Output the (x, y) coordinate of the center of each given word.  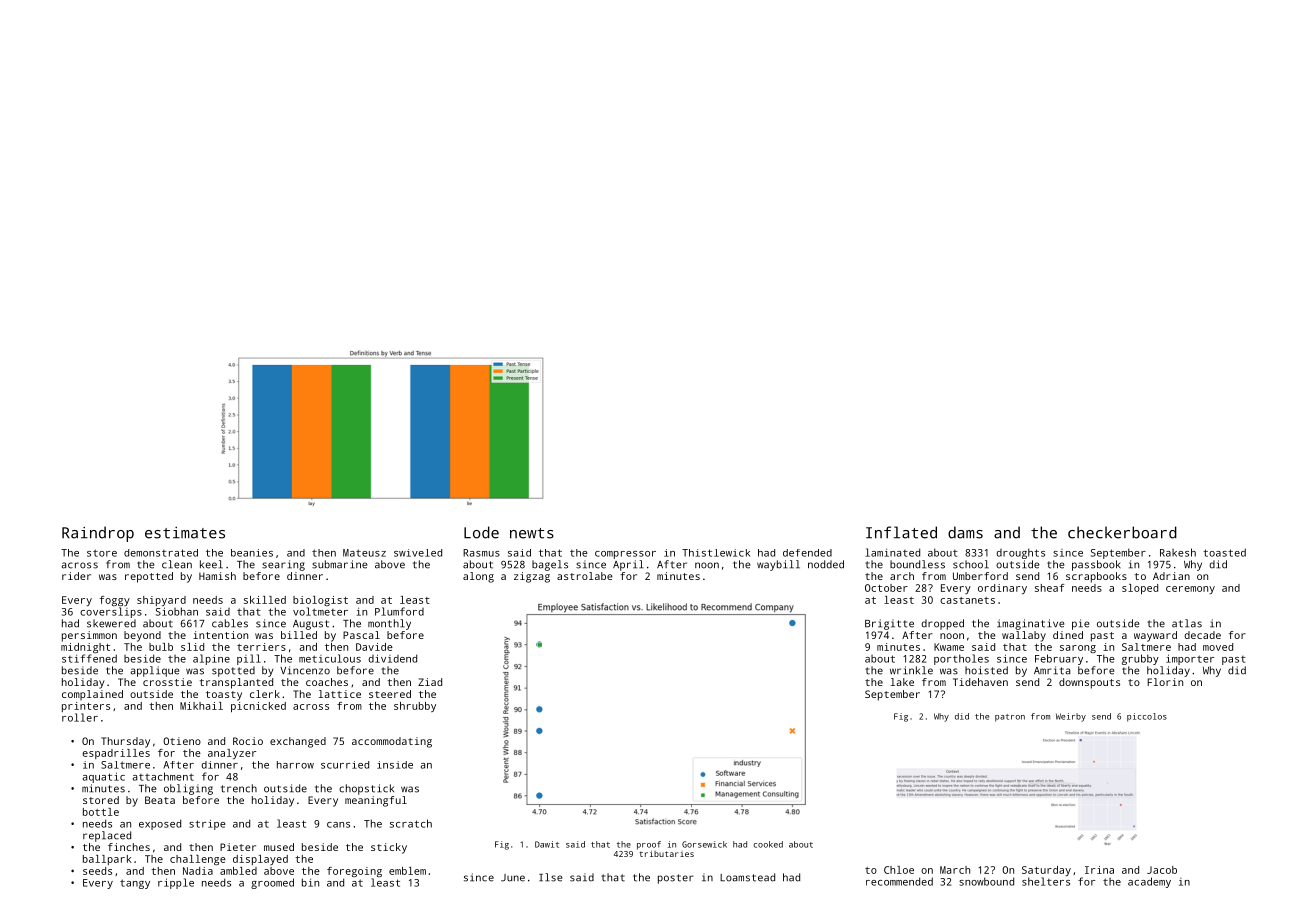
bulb (161, 647)
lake (902, 682)
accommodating (392, 742)
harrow (295, 765)
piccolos (1147, 717)
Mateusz (364, 553)
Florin (1165, 682)
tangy (135, 884)
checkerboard (1122, 532)
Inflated (901, 532)
